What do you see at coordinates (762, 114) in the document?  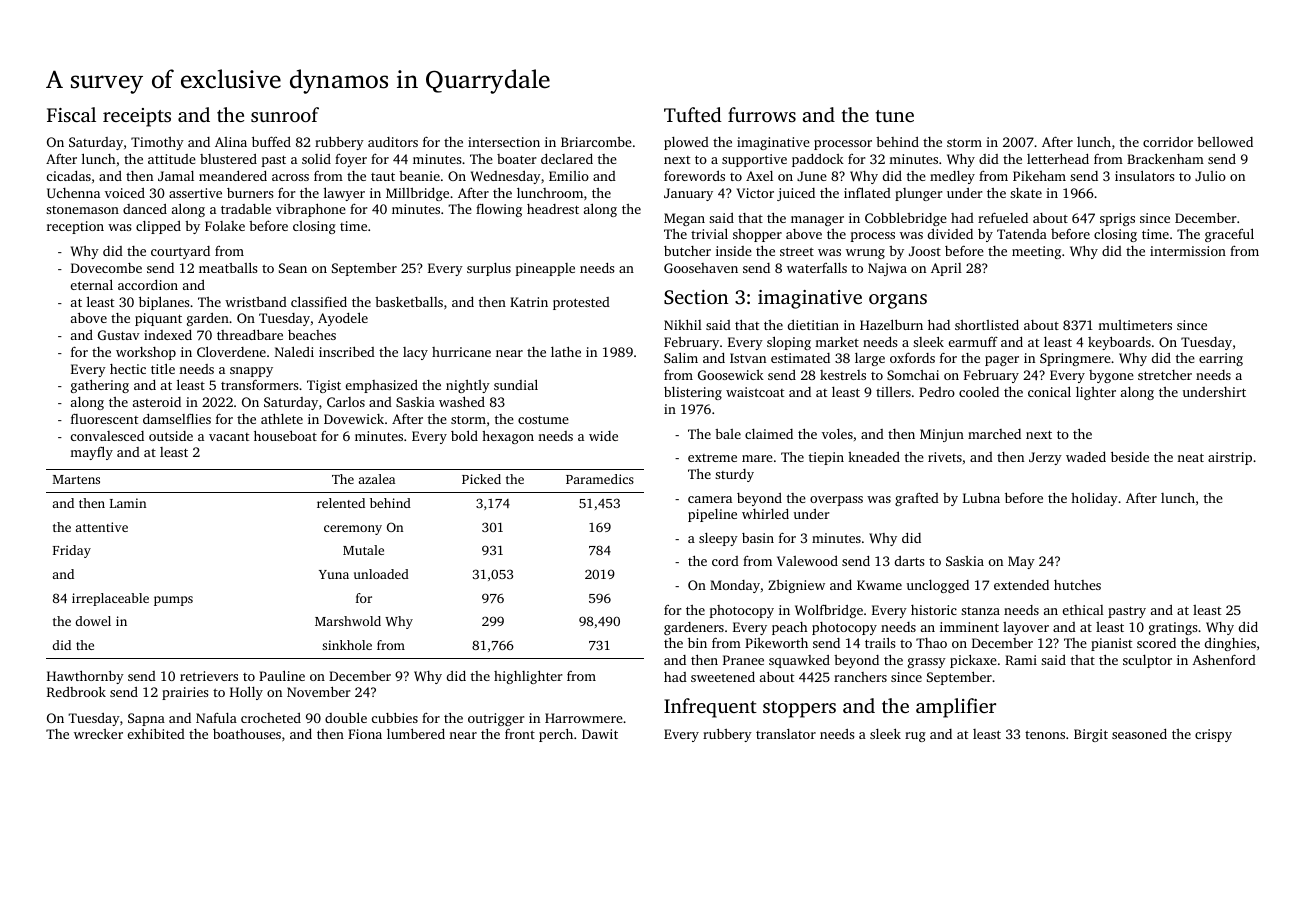 I see `furrows` at bounding box center [762, 114].
